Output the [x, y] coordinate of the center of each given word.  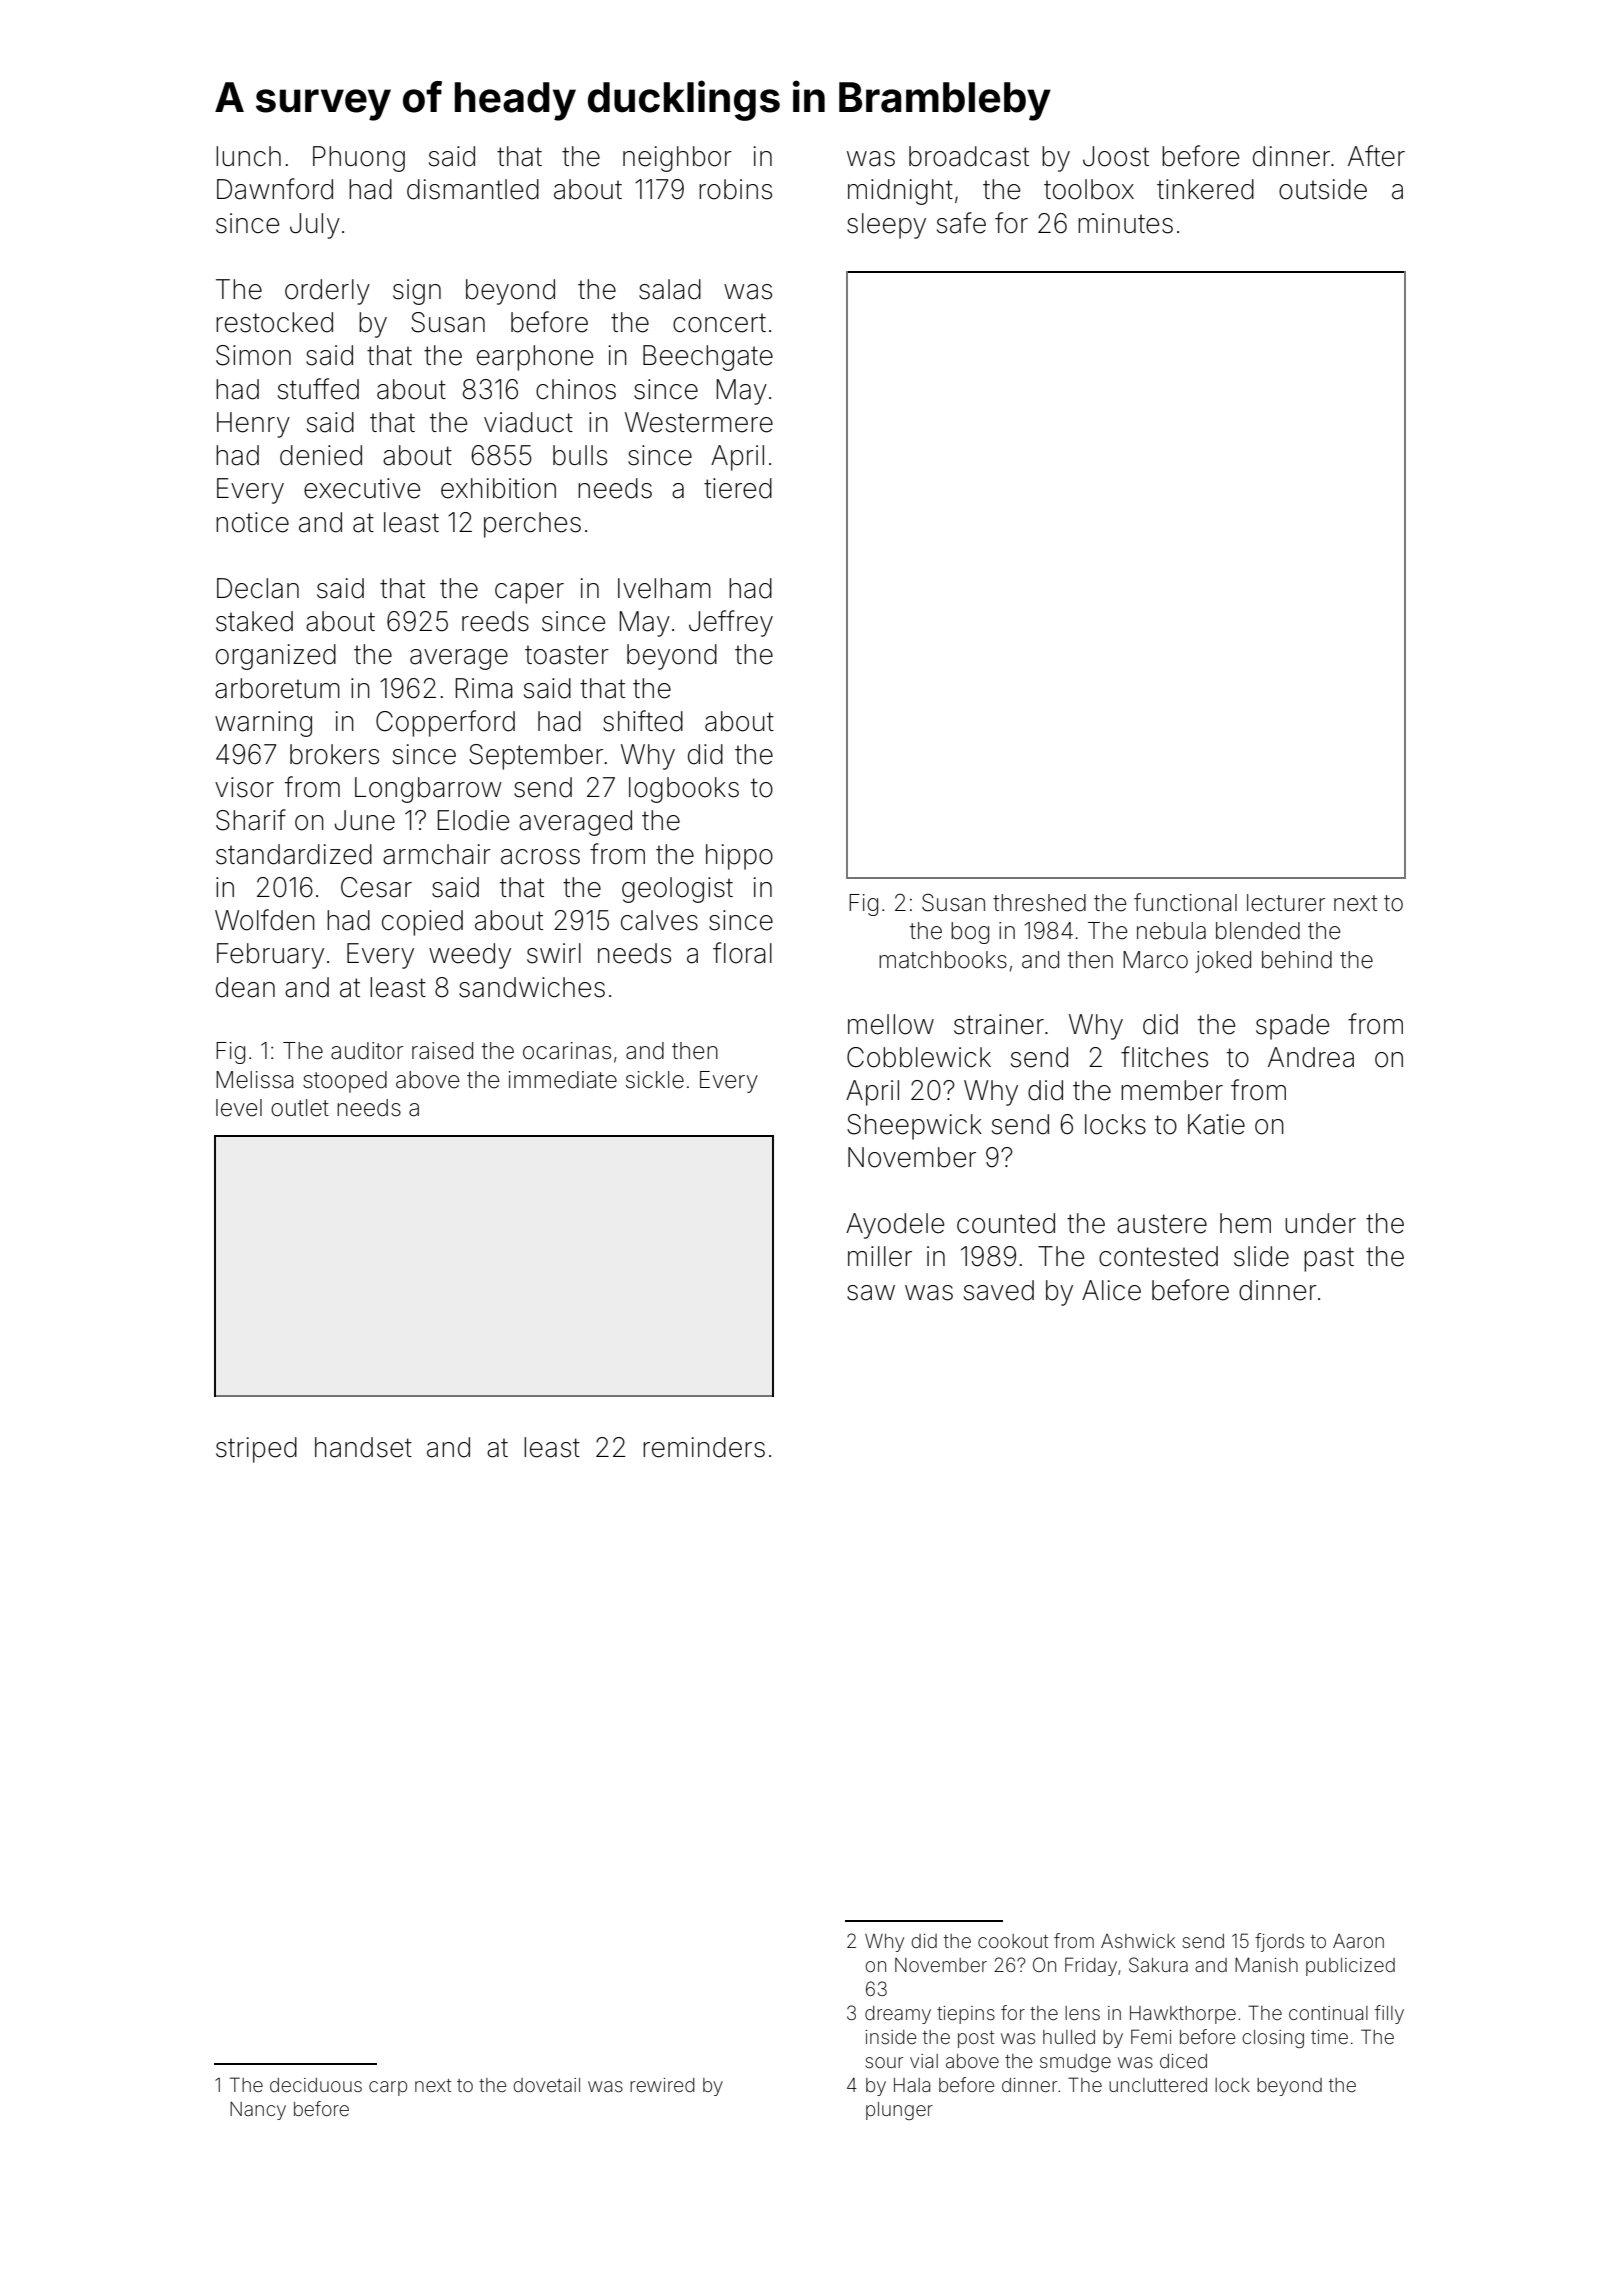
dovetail [546, 2085]
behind [1297, 960]
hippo [739, 857]
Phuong [359, 159]
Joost [1116, 156]
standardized [294, 854]
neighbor [677, 159]
